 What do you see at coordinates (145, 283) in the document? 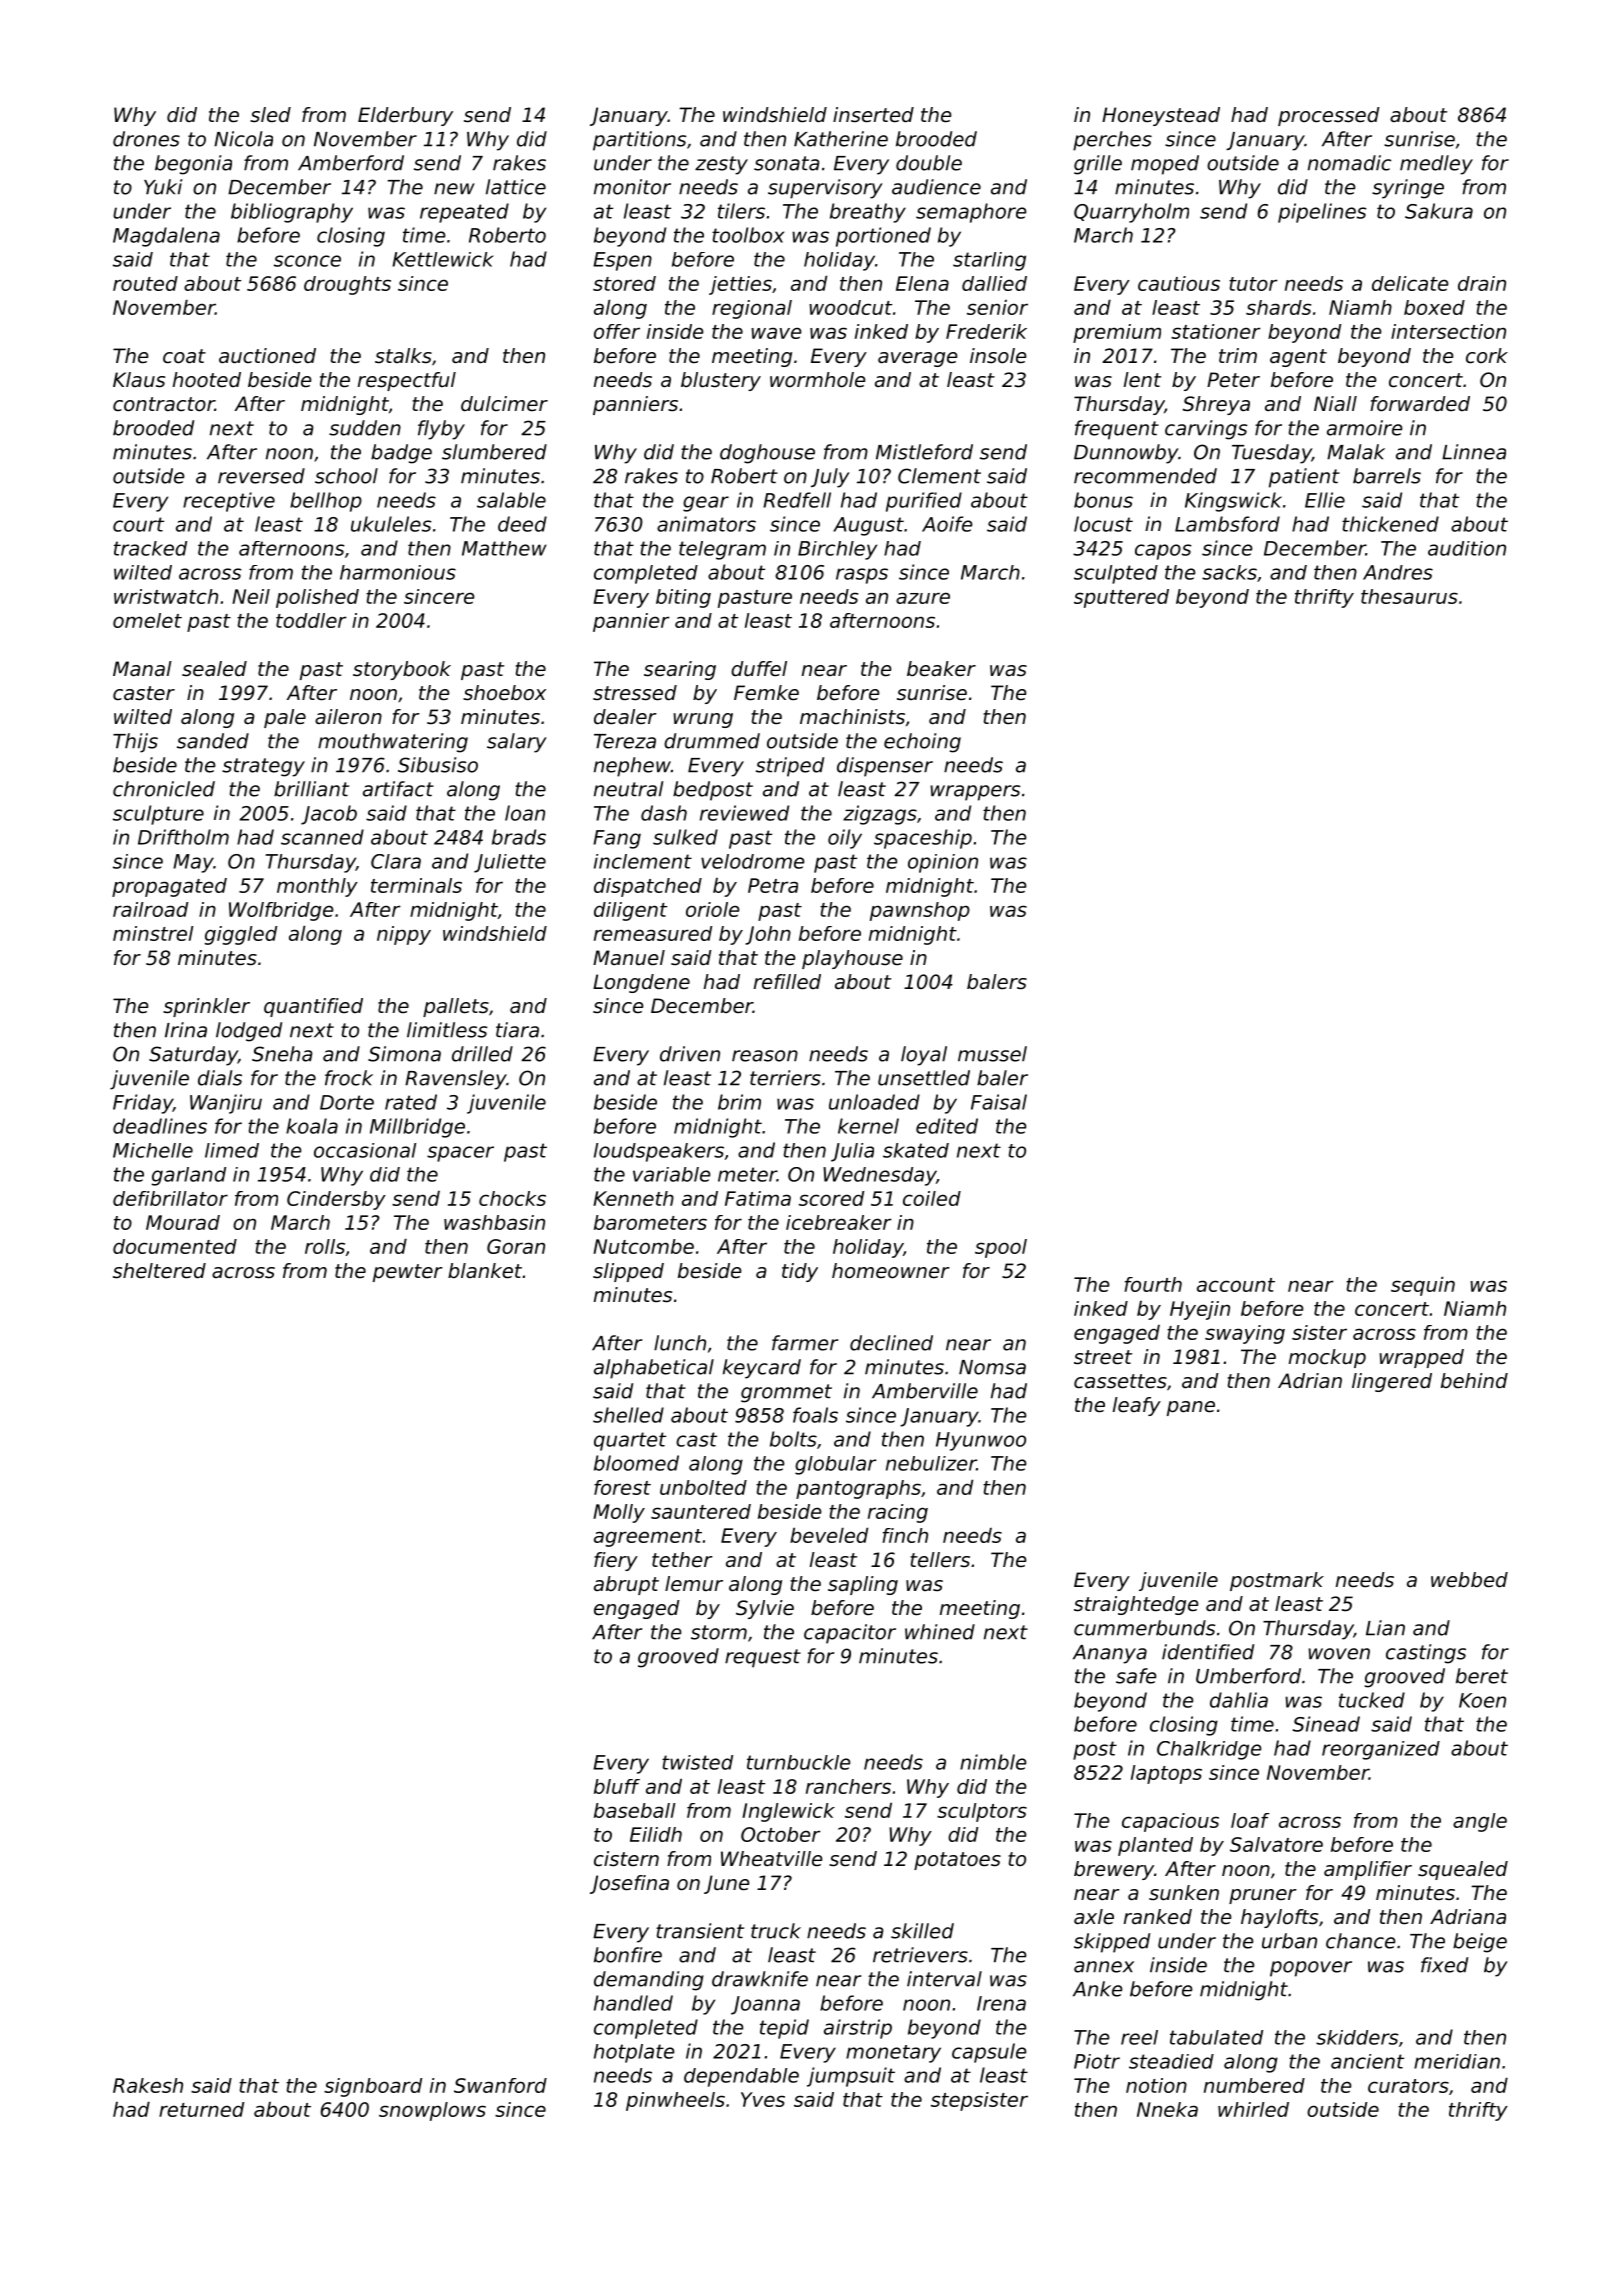
I see `routed` at bounding box center [145, 283].
